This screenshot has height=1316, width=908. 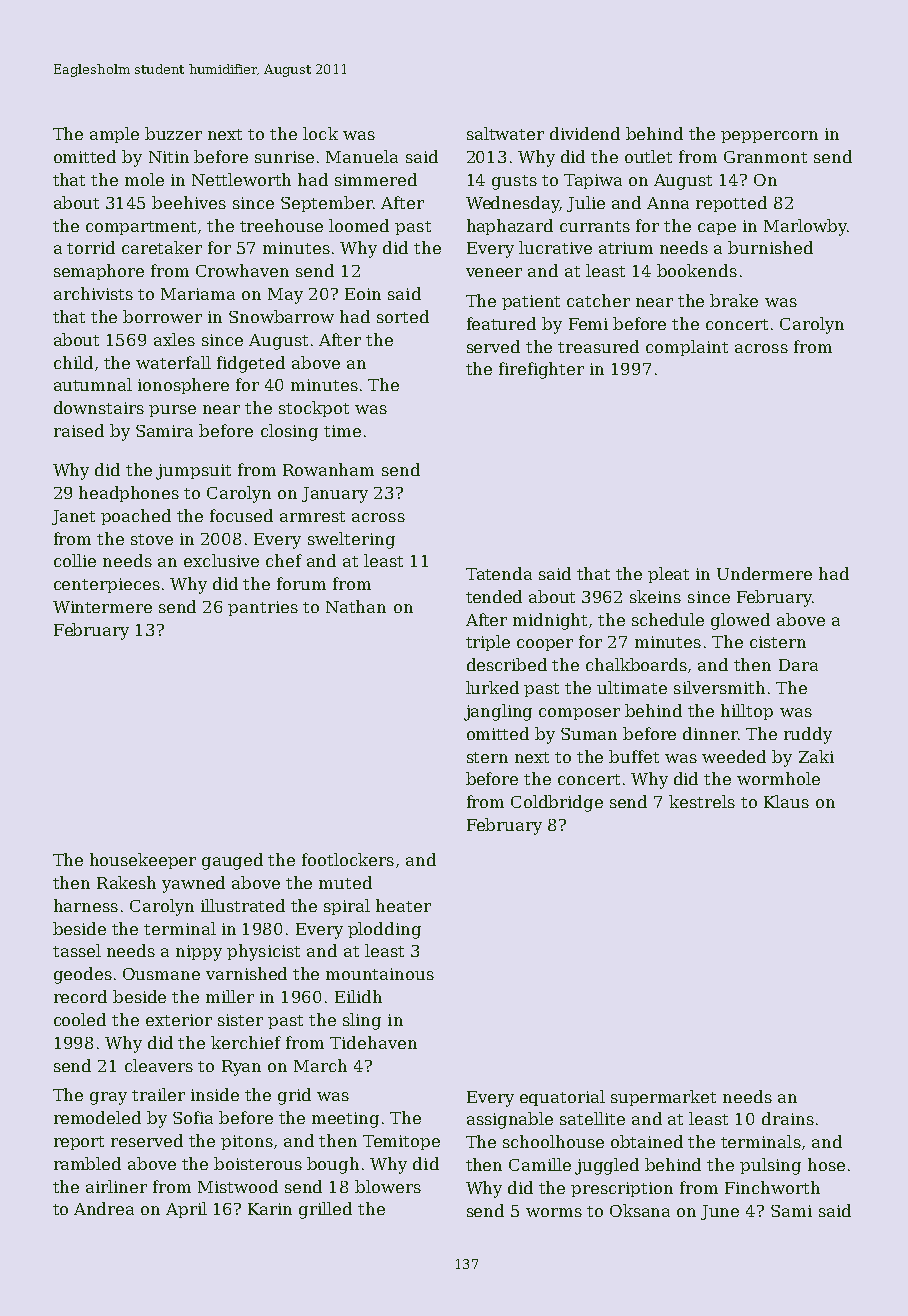 What do you see at coordinates (702, 801) in the screenshot?
I see `kestrels` at bounding box center [702, 801].
